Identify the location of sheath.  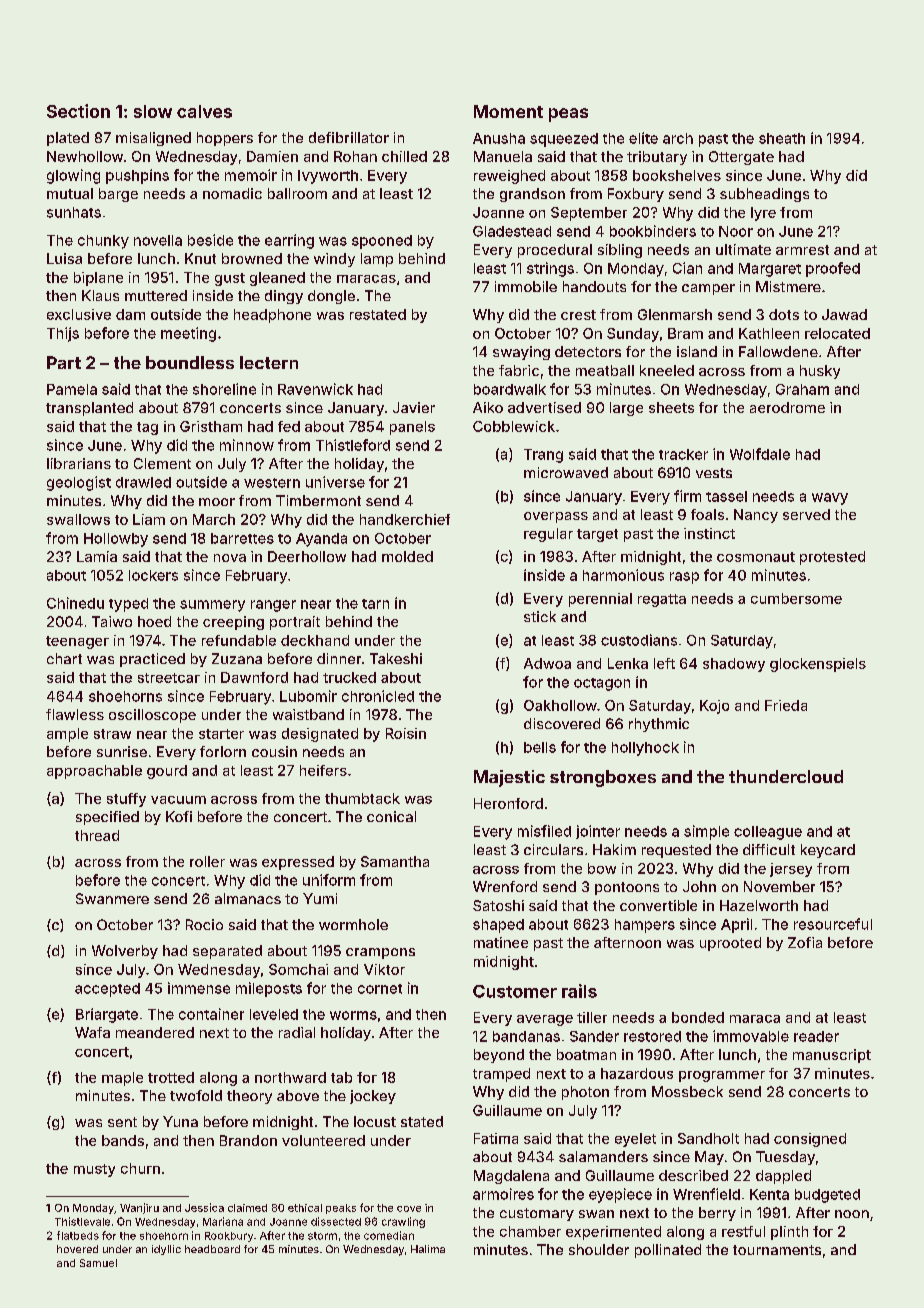
(782, 138).
